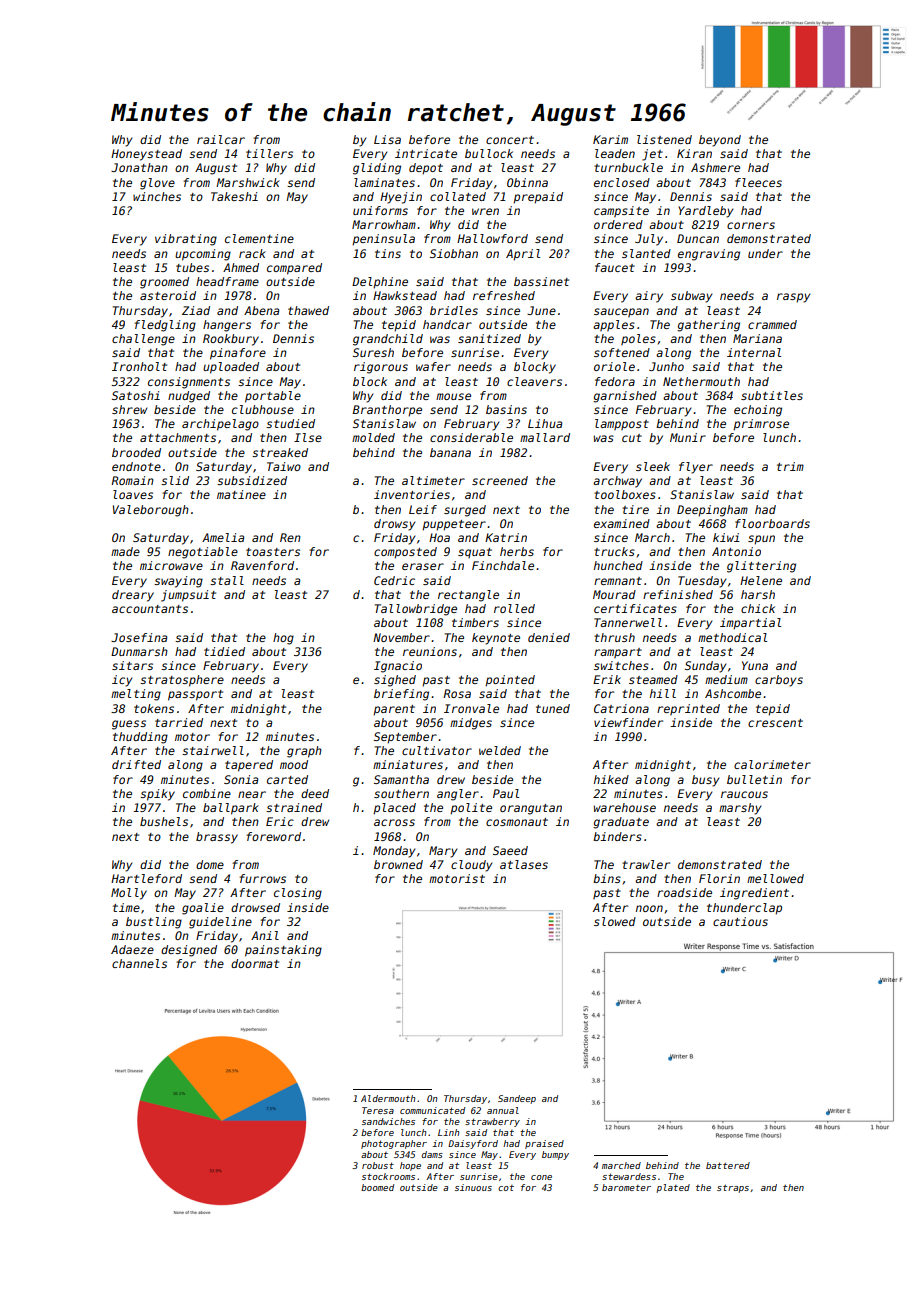 Image resolution: width=924 pixels, height=1308 pixels. I want to click on banana, so click(450, 452).
